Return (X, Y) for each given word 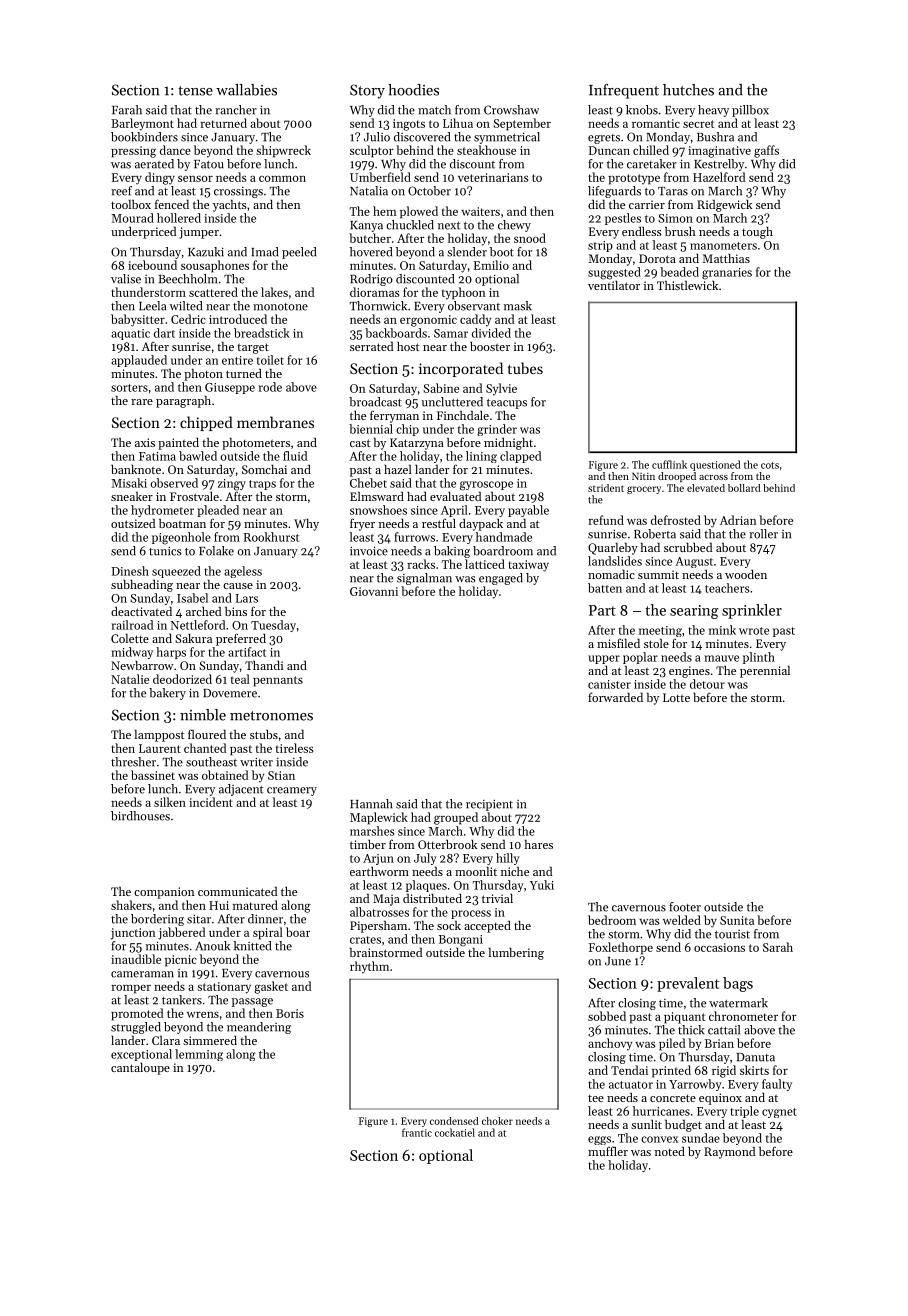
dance (175, 150)
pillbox (750, 111)
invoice (369, 551)
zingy (232, 485)
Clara (166, 1040)
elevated (706, 488)
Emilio (491, 265)
